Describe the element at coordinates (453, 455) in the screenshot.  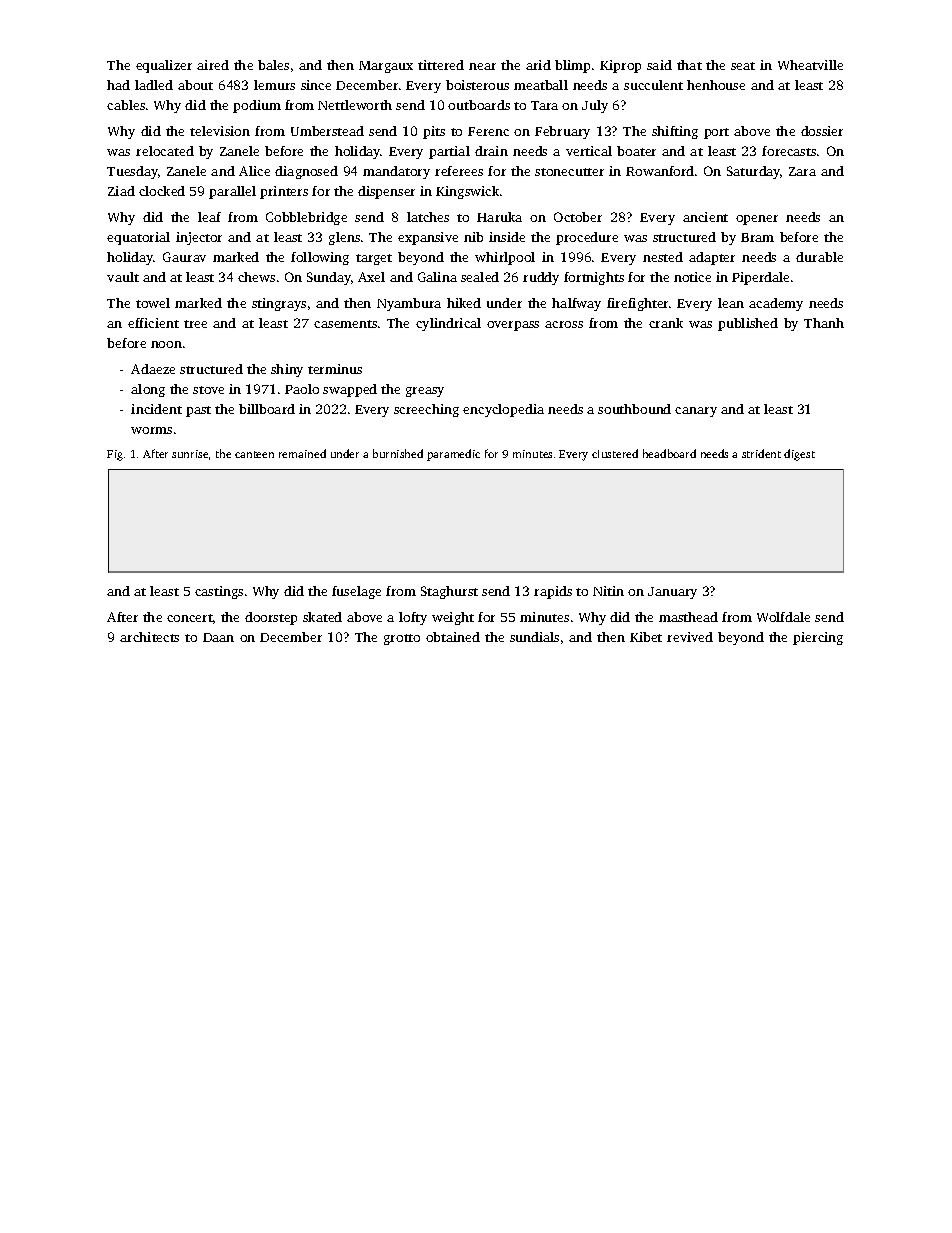
I see `paramedic` at that location.
